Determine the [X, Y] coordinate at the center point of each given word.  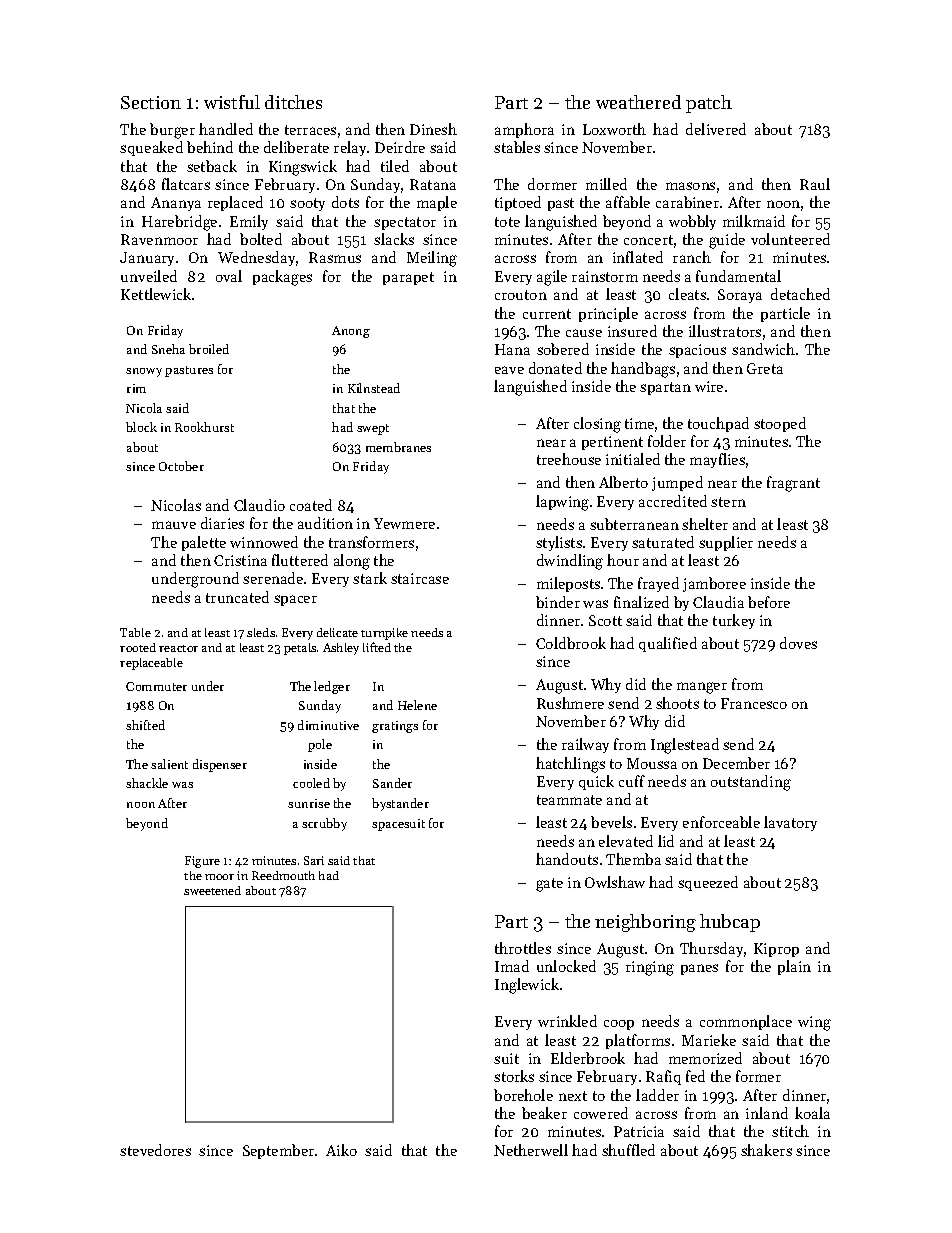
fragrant [793, 484]
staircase [420, 578]
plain [794, 967]
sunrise [309, 803]
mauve [174, 525]
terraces [310, 130]
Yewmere [404, 523]
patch [709, 104]
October [181, 466]
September [278, 1151]
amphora [524, 130]
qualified [668, 644]
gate [549, 885]
